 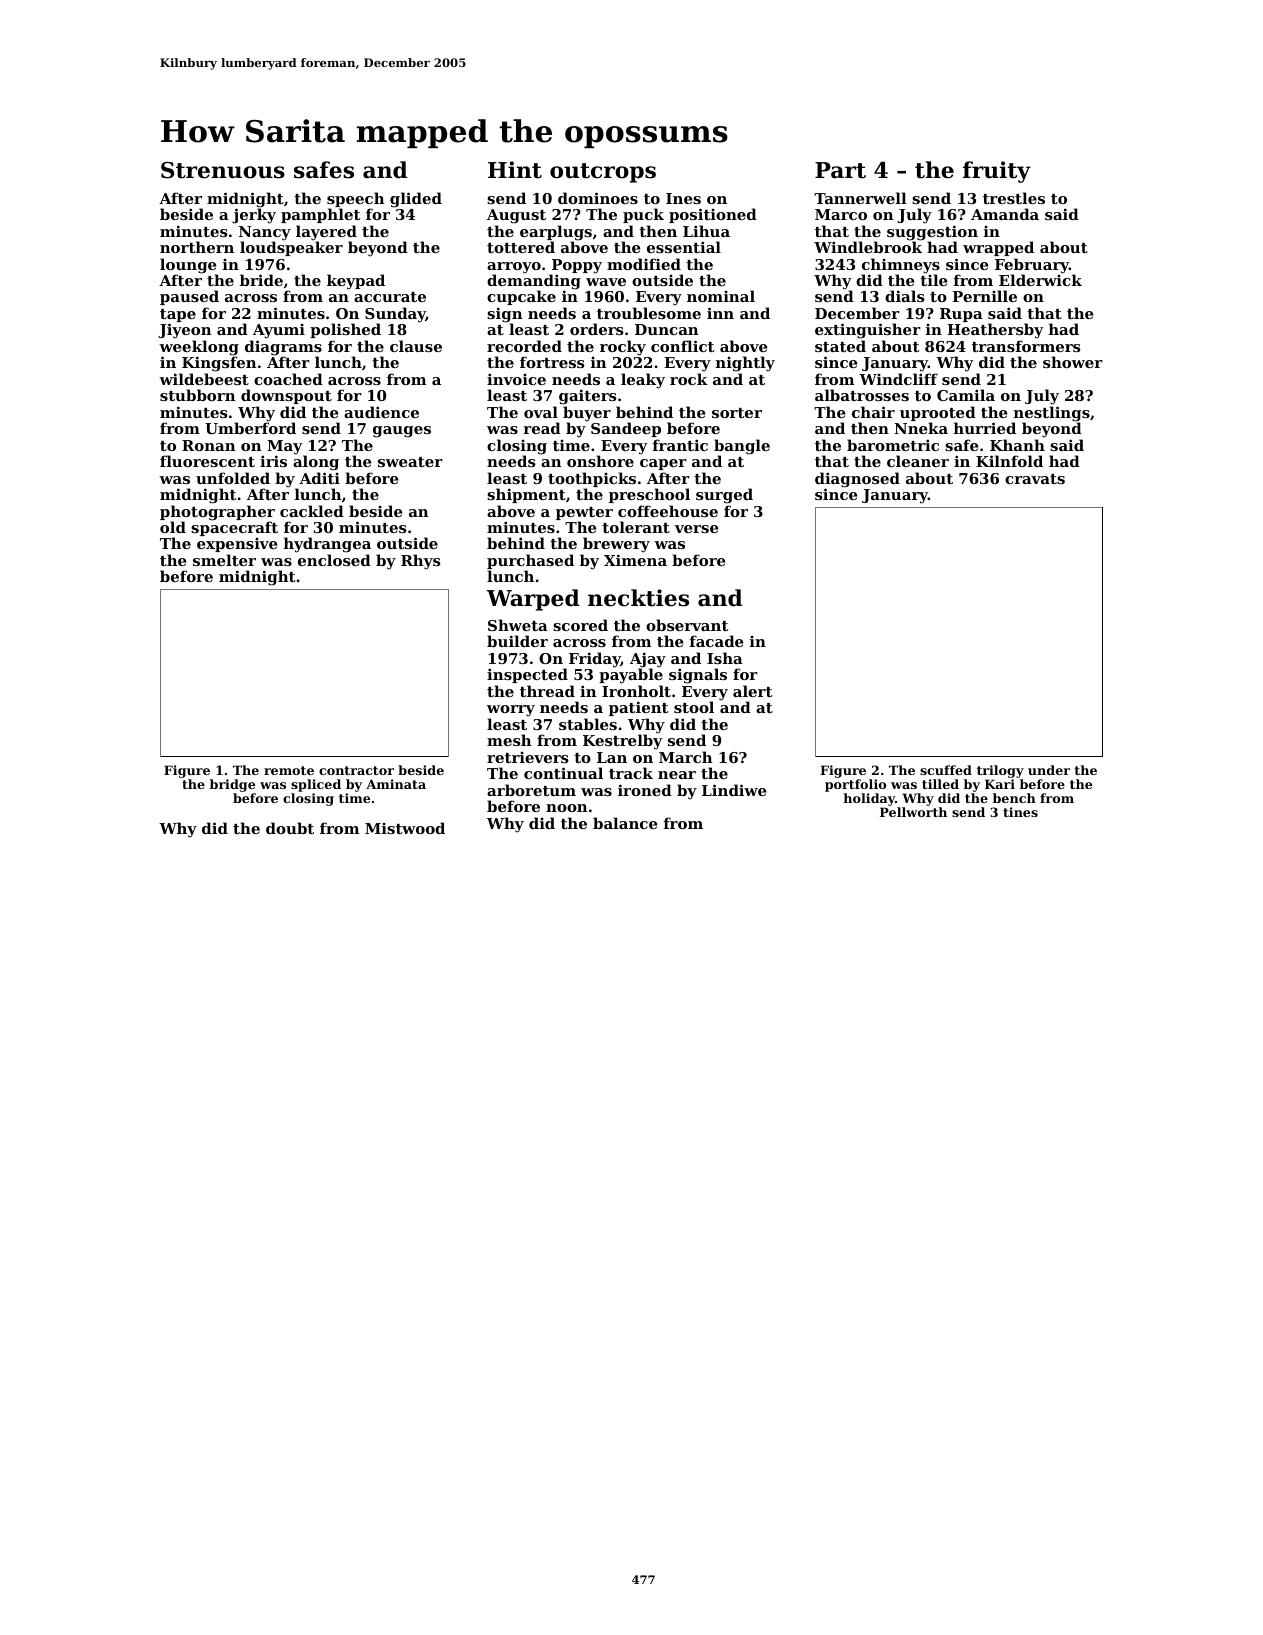 What do you see at coordinates (541, 412) in the screenshot?
I see `oval` at bounding box center [541, 412].
